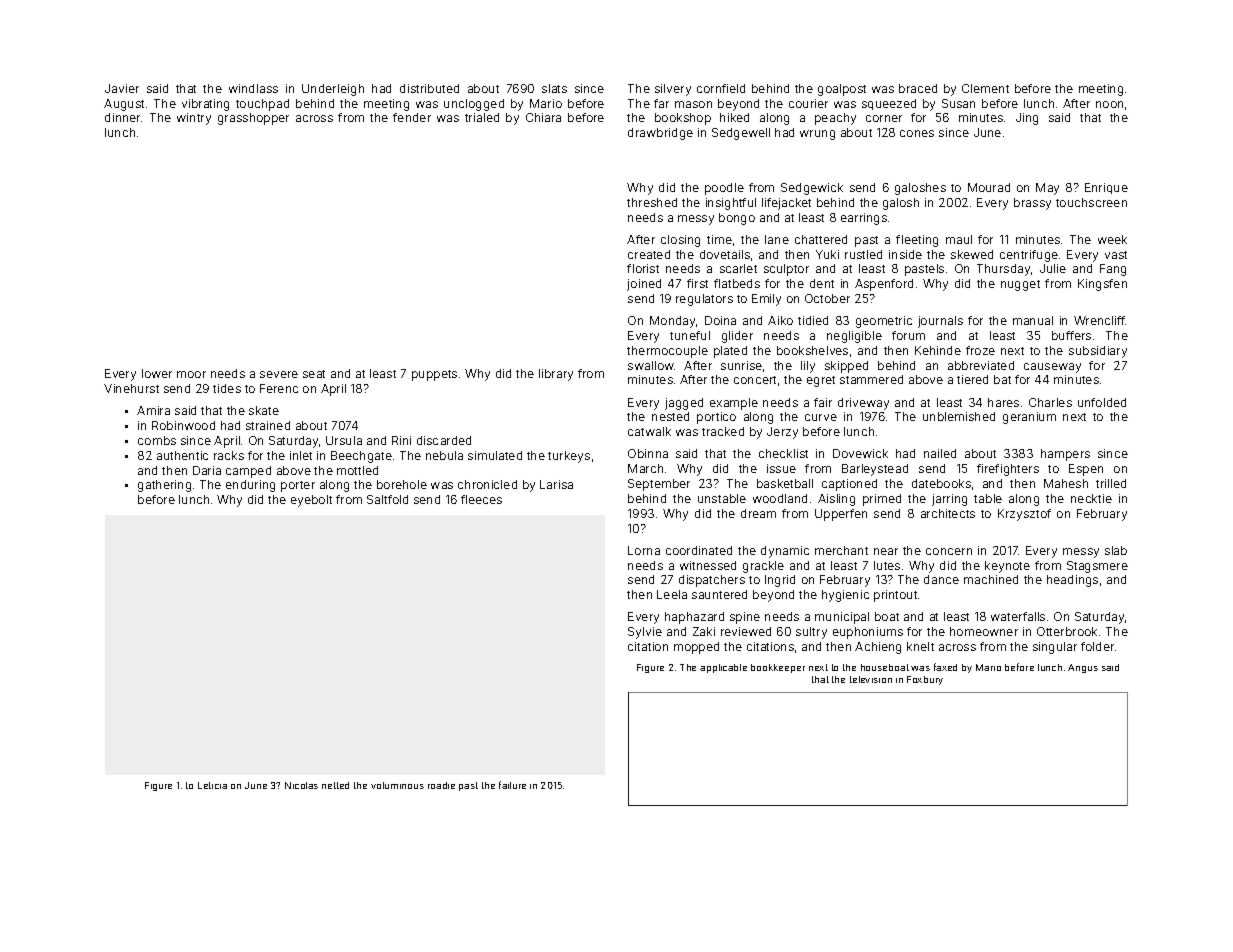  I want to click on unfolded, so click(1102, 402).
